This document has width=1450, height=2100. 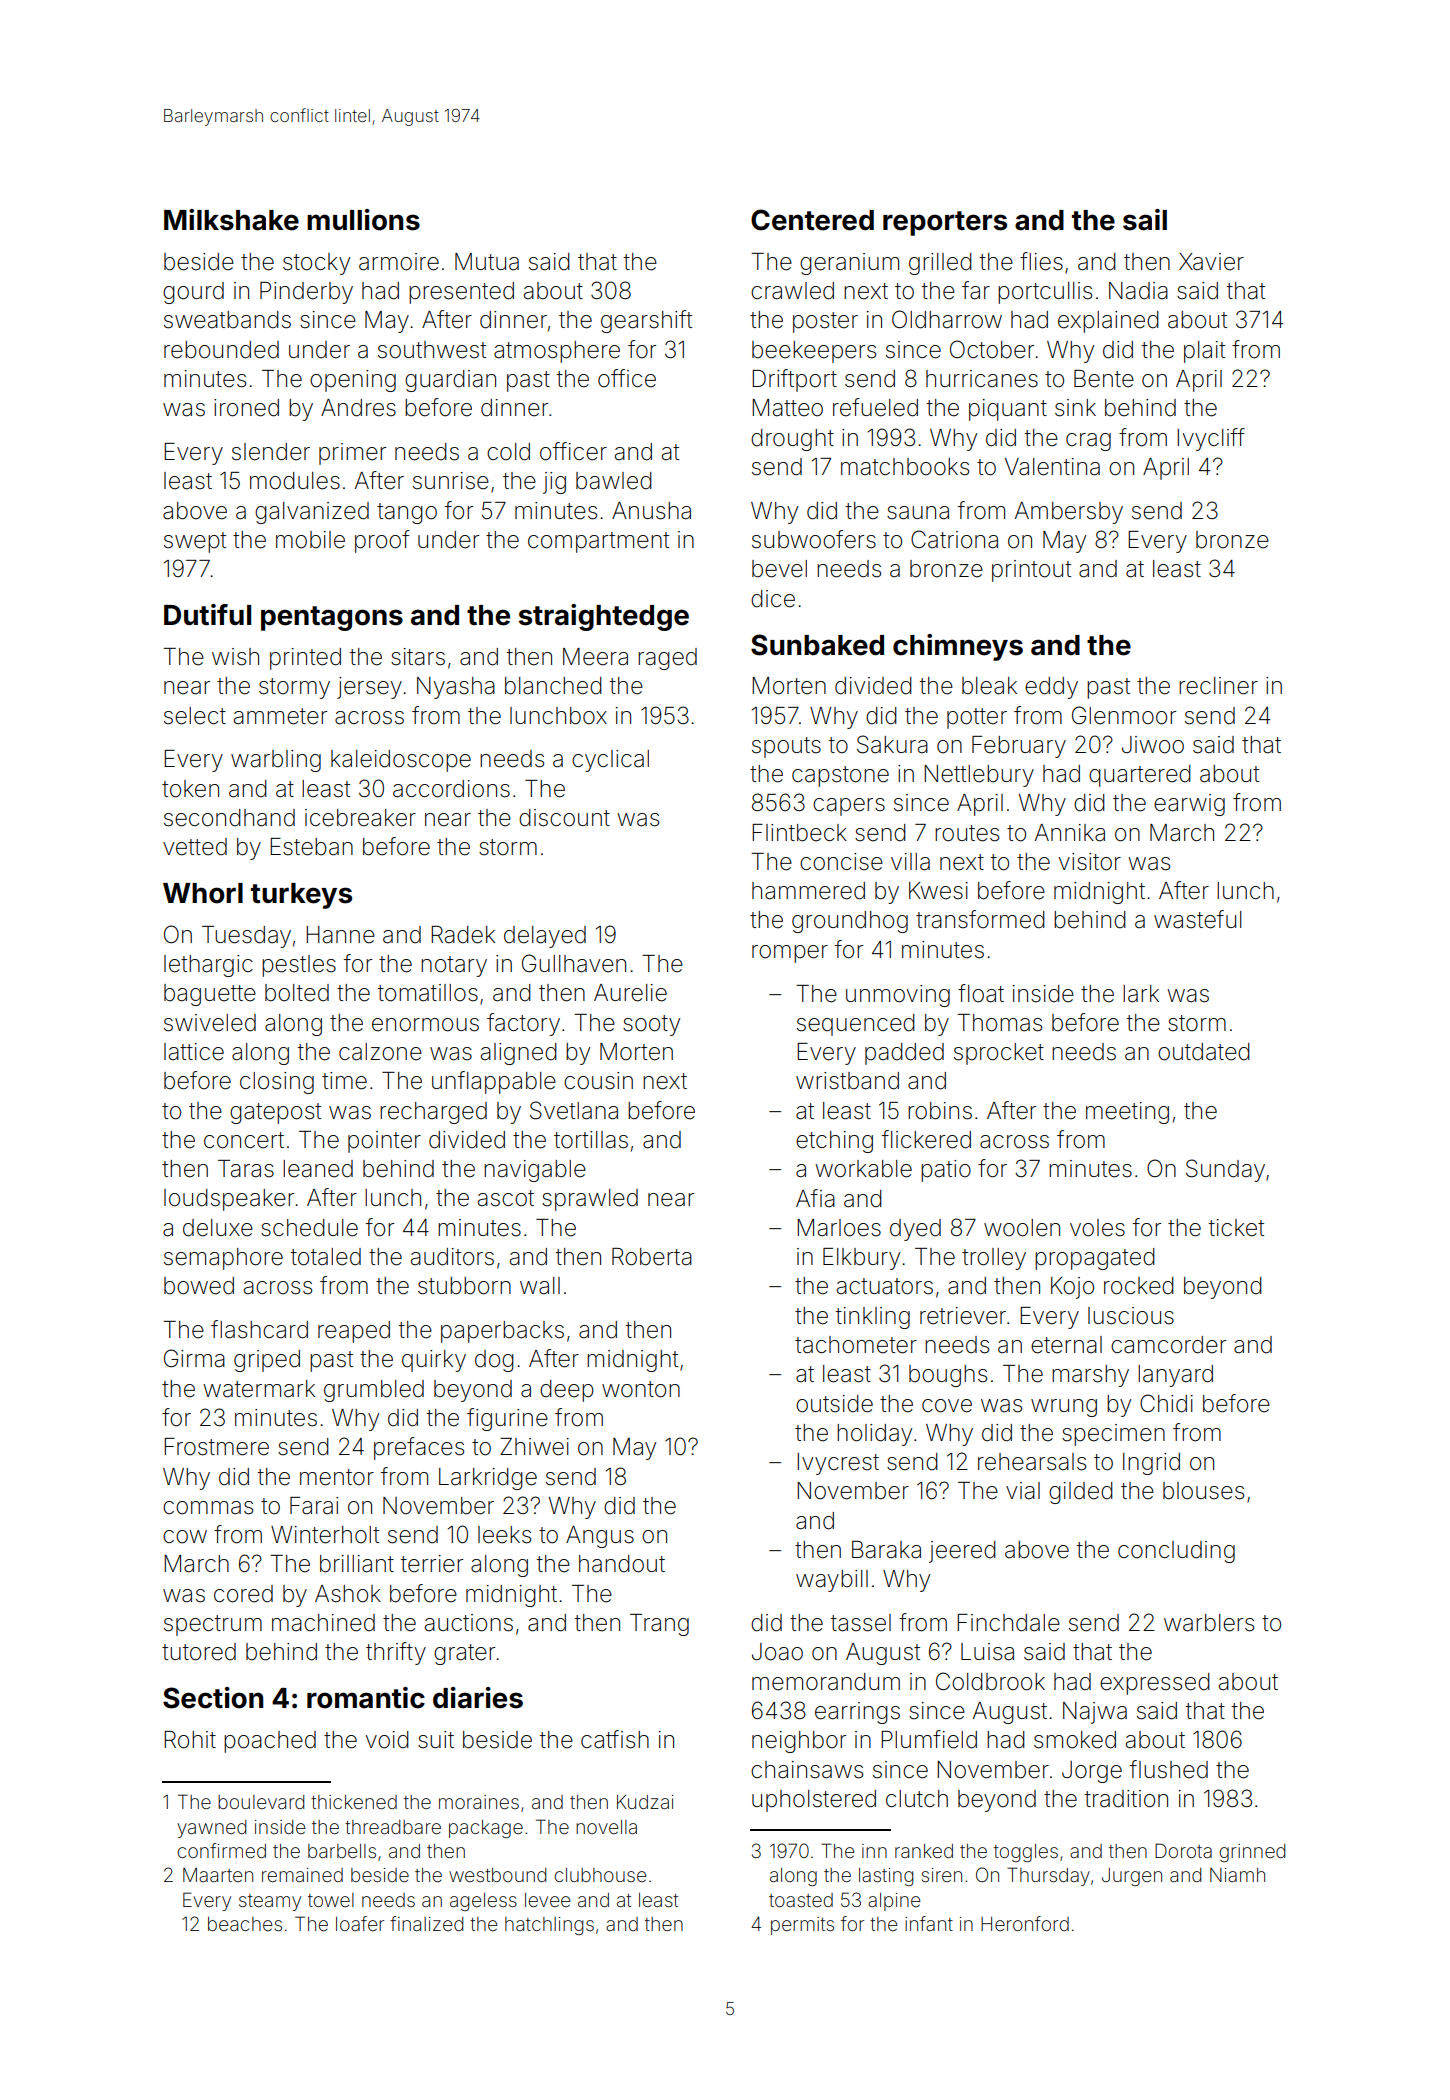 I want to click on Centered, so click(x=812, y=220).
